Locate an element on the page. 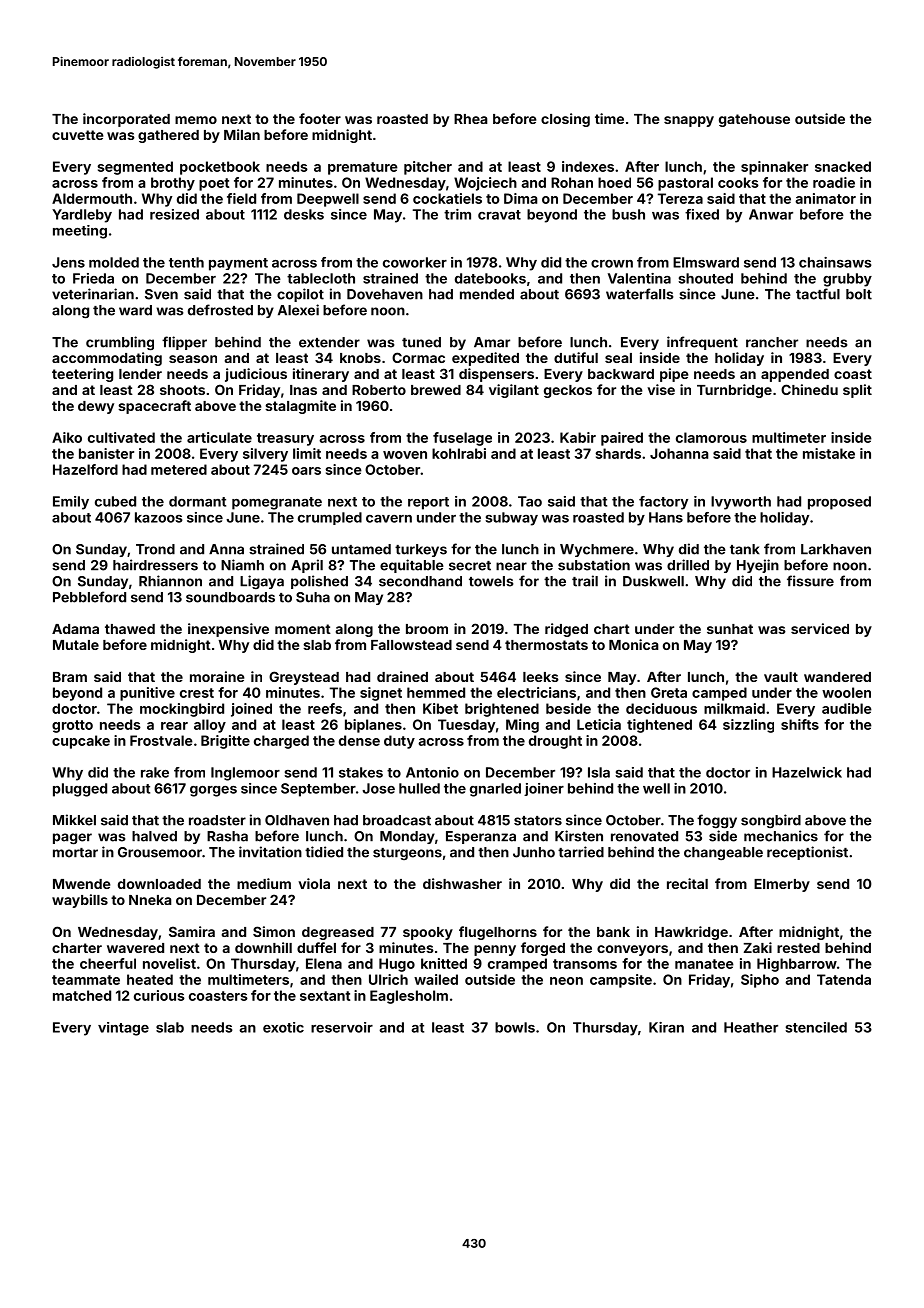 The image size is (924, 1308). Wojciech is located at coordinates (485, 184).
